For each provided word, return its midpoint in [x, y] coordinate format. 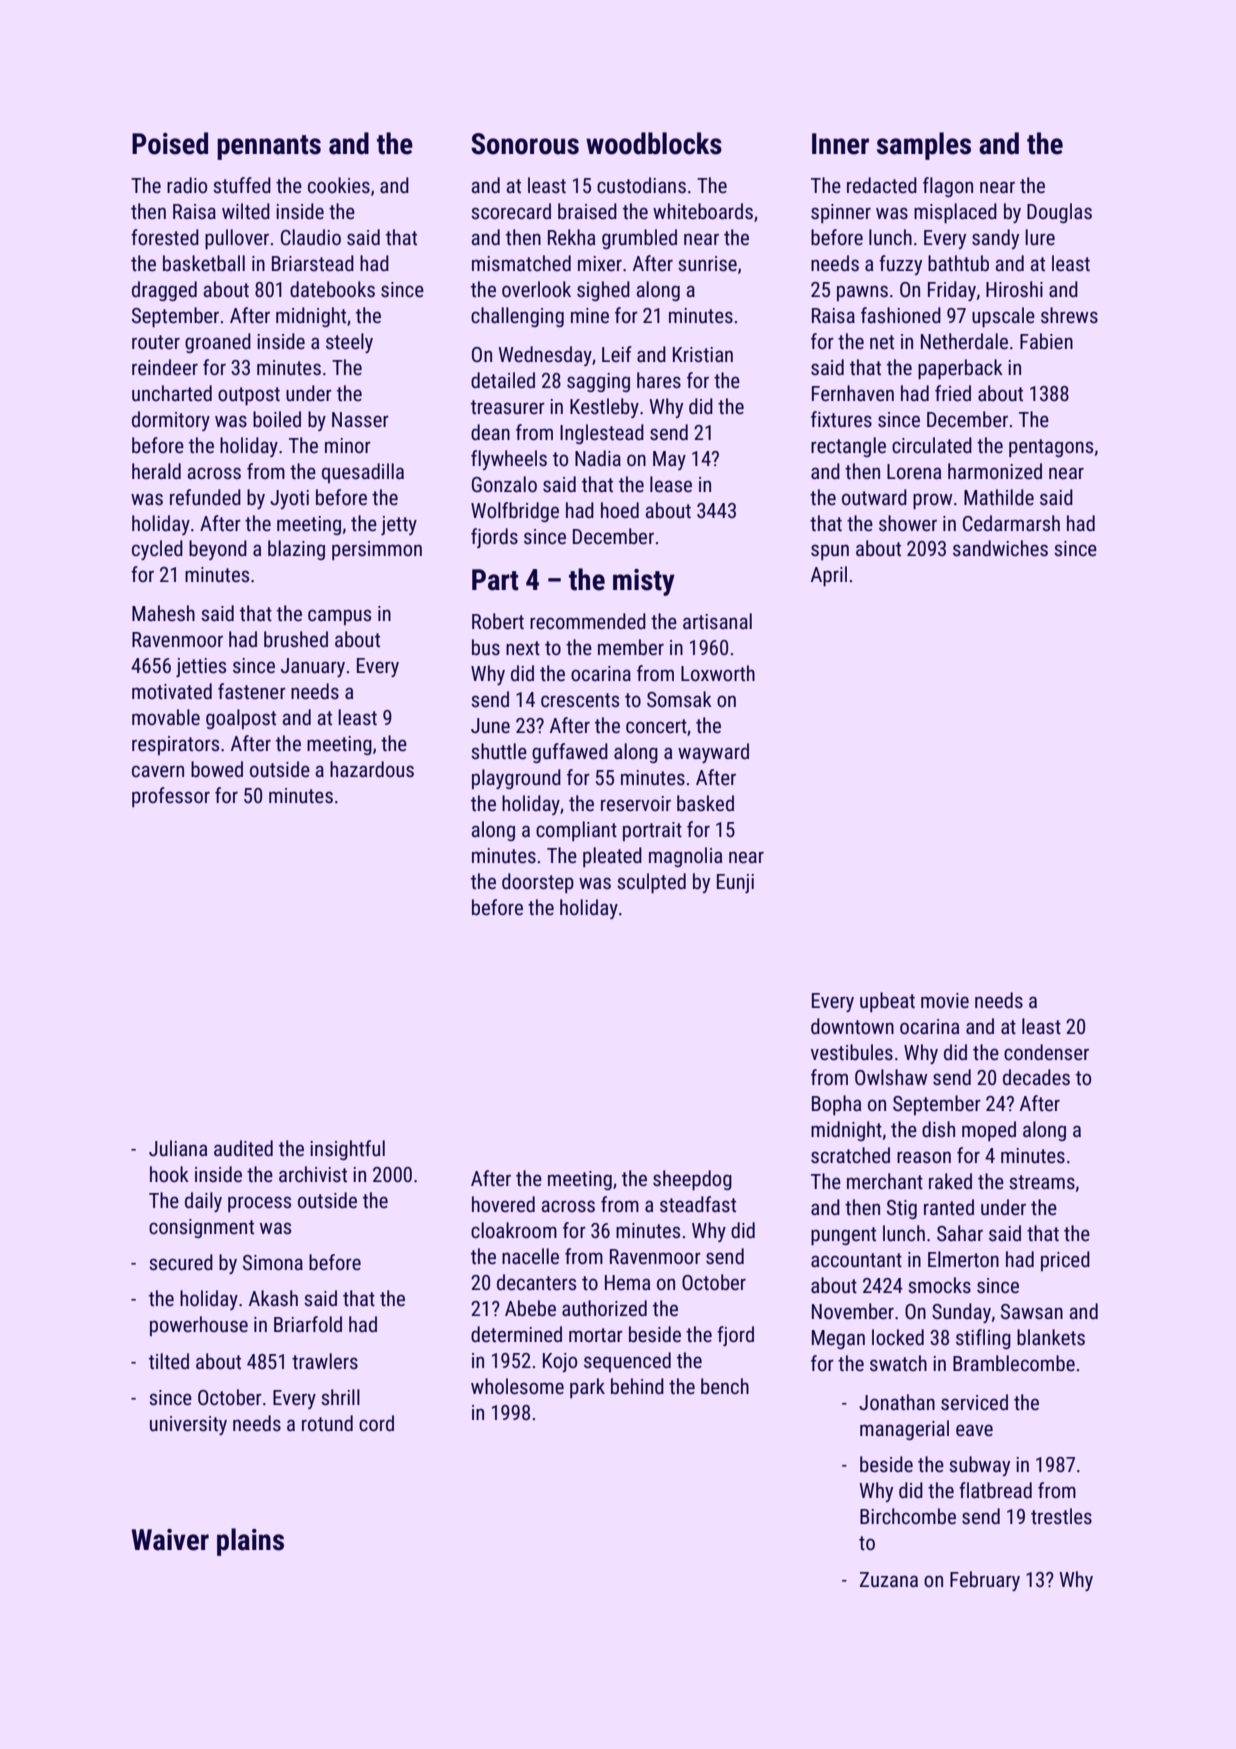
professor [171, 797]
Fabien [1046, 341]
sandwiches [1000, 548]
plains [250, 1542]
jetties [201, 667]
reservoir [636, 804]
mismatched [521, 263]
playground [516, 779]
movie [945, 1000]
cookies [339, 185]
